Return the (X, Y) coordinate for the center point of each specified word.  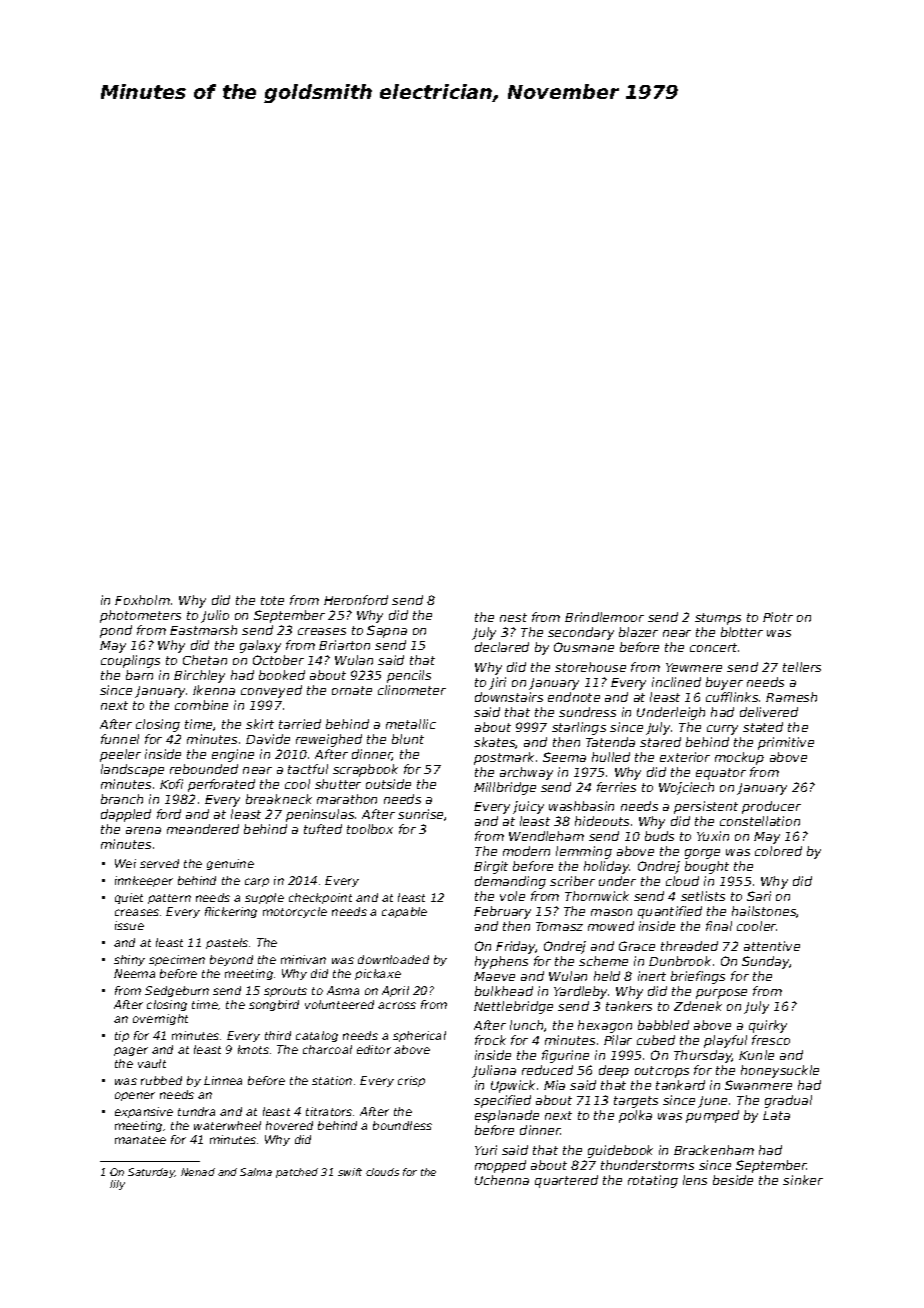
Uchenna (502, 1180)
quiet (129, 898)
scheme (603, 961)
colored (778, 851)
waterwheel (227, 1125)
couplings (130, 661)
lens (695, 1180)
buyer (724, 683)
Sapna (387, 631)
